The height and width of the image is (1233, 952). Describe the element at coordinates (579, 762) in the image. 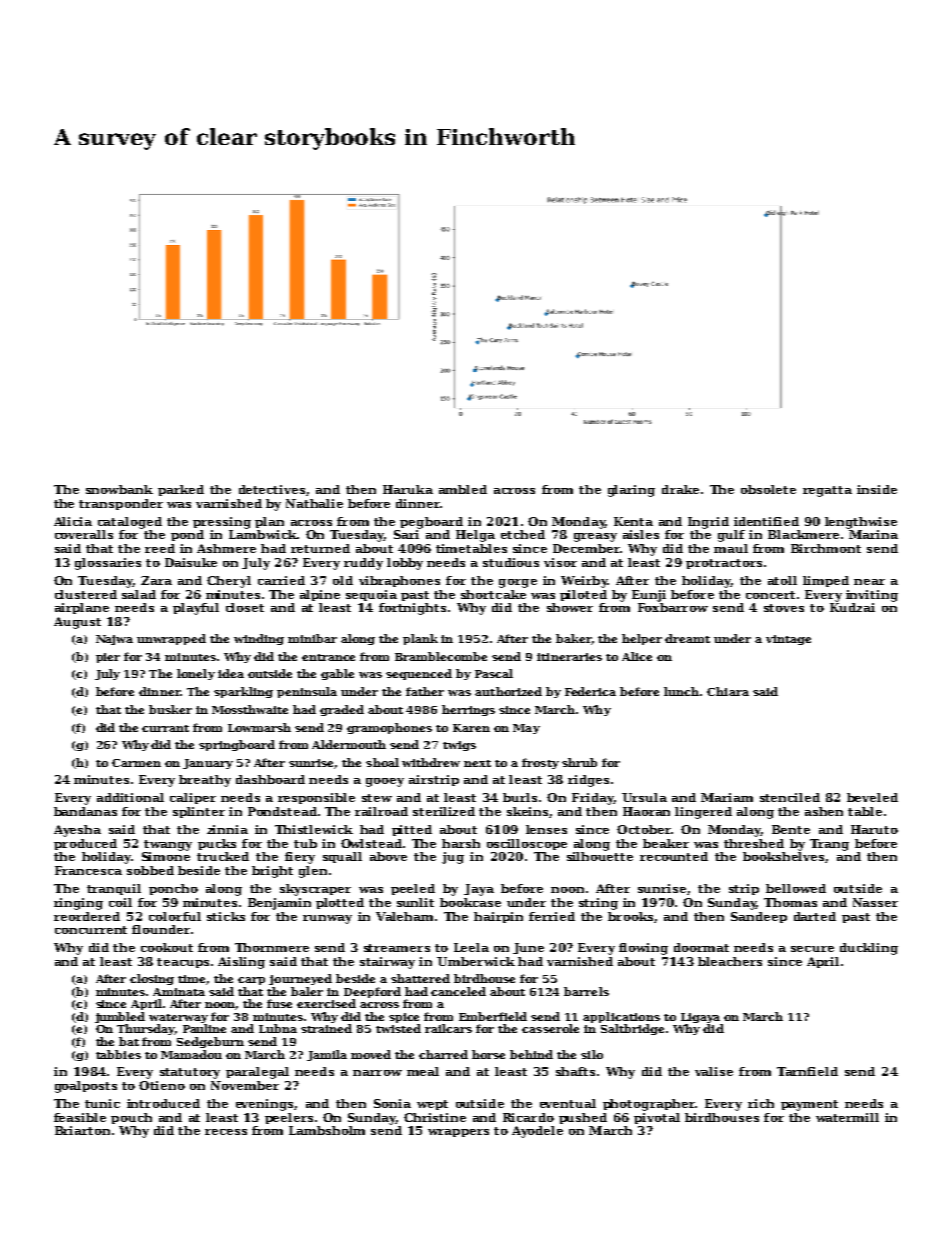

I see `shrub` at that location.
